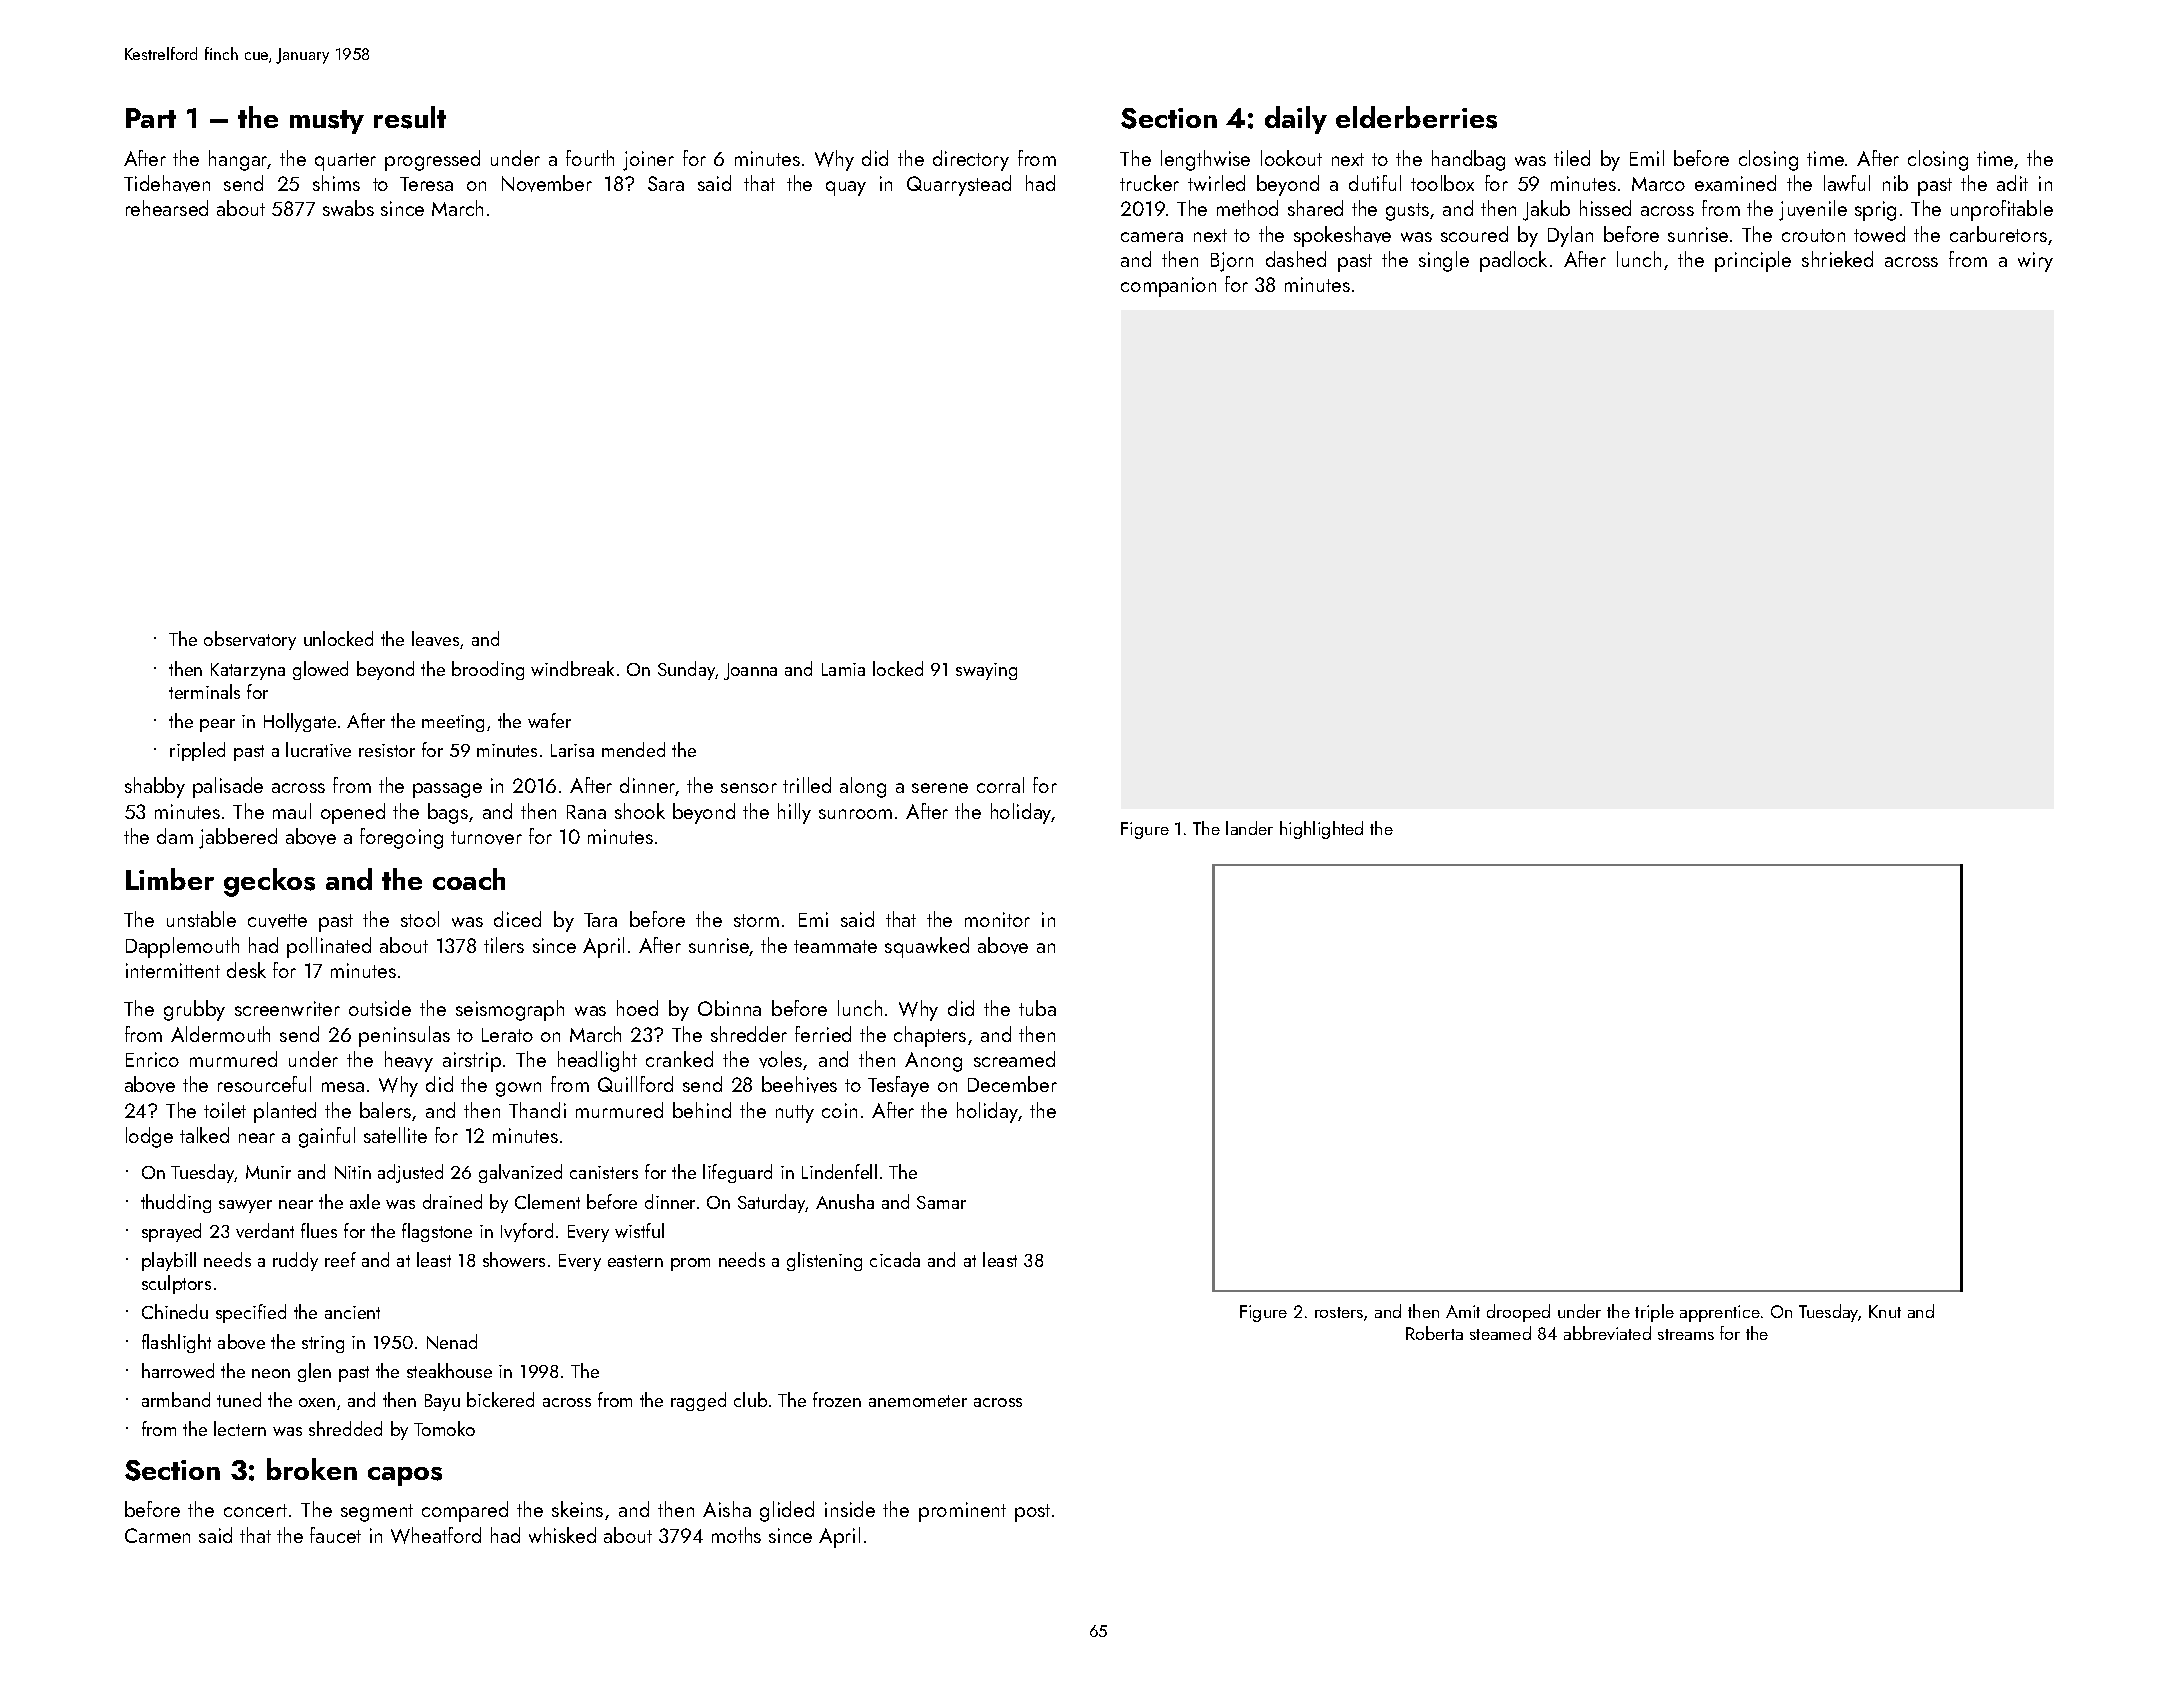 The width and height of the document is (2178, 1683). What do you see at coordinates (520, 1173) in the document?
I see `galvanized` at bounding box center [520, 1173].
